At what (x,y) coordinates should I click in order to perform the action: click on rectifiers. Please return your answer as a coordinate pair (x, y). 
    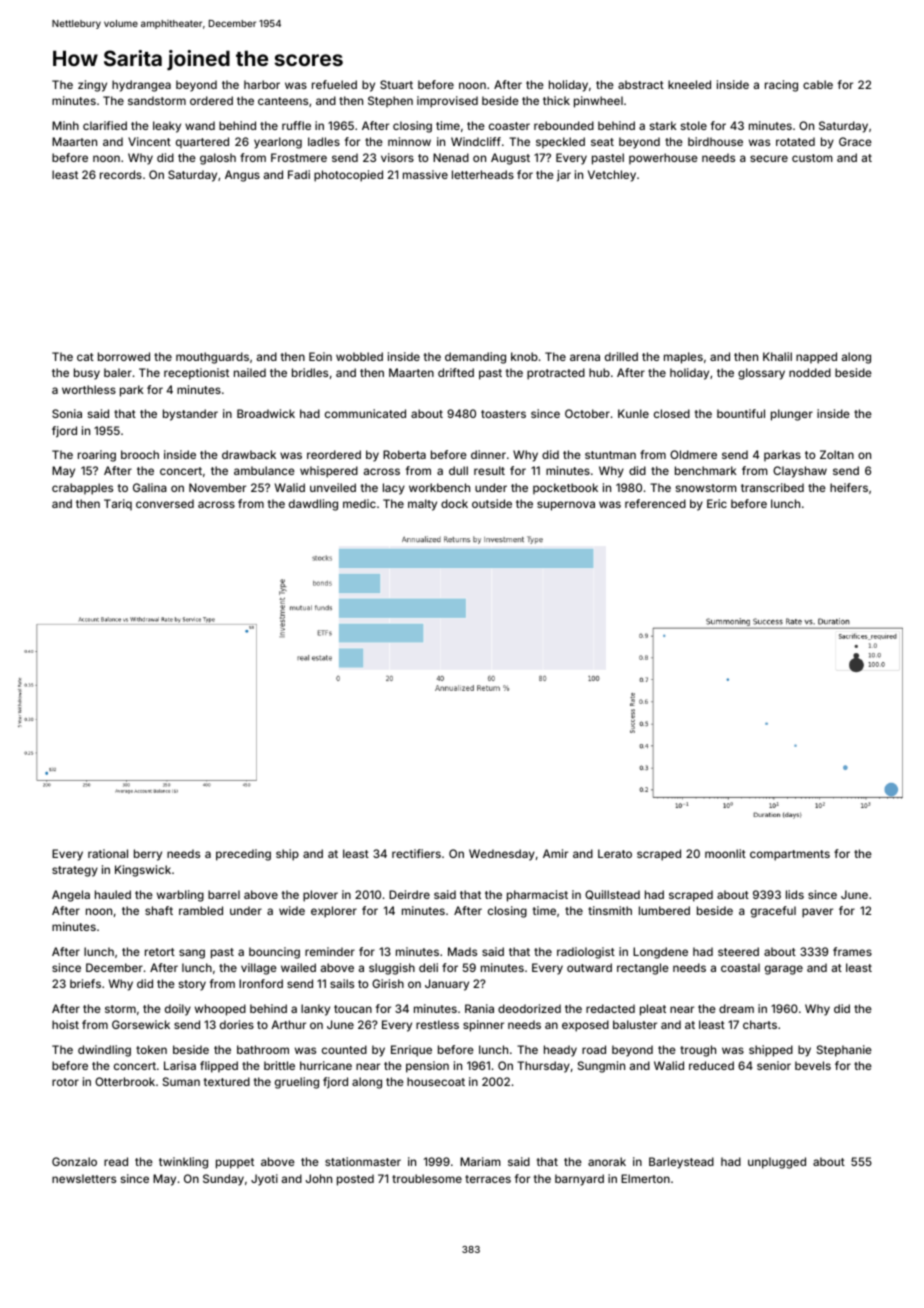
    Looking at the image, I should click on (416, 853).
